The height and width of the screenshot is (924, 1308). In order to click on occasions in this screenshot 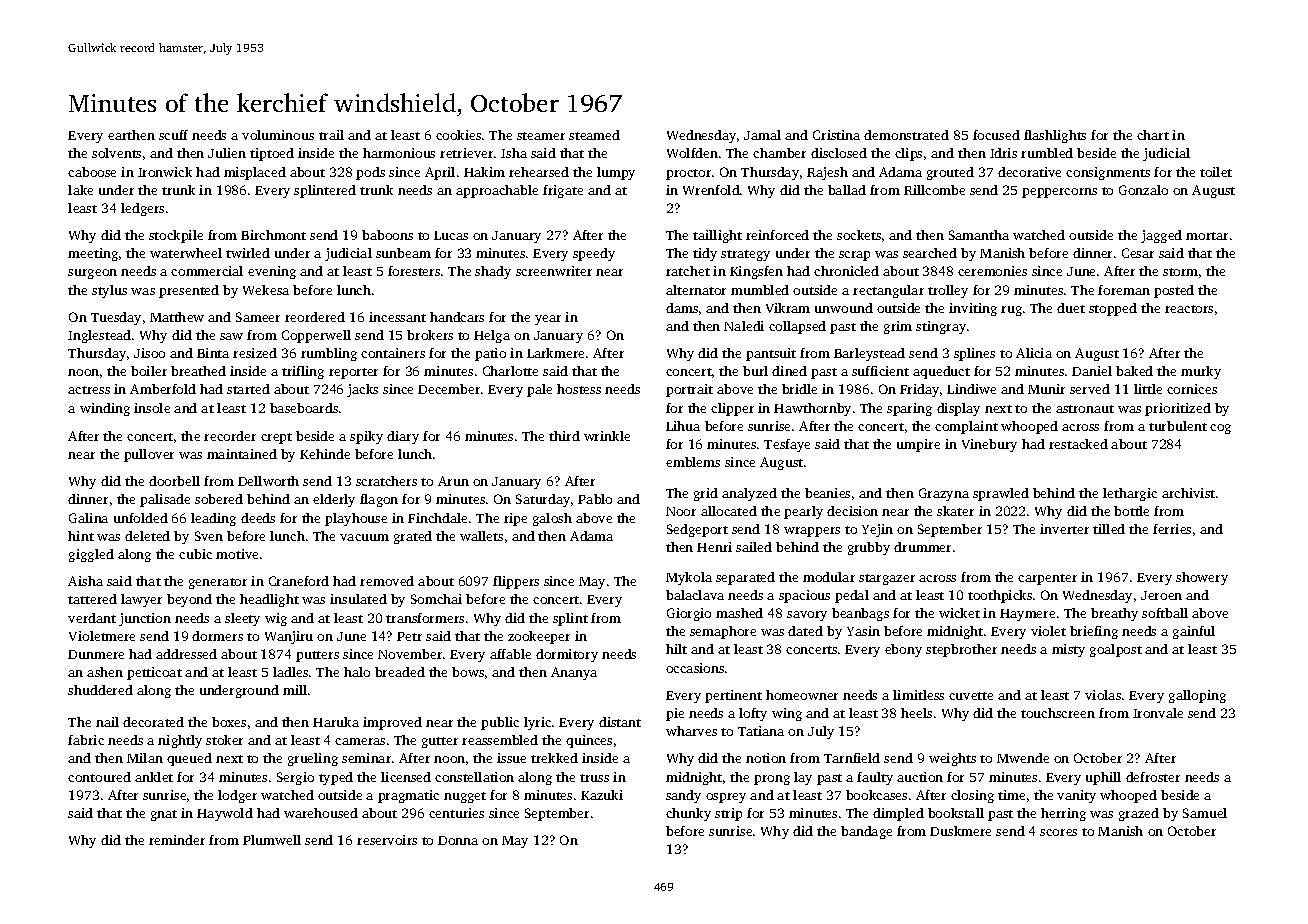, I will do `click(695, 668)`.
